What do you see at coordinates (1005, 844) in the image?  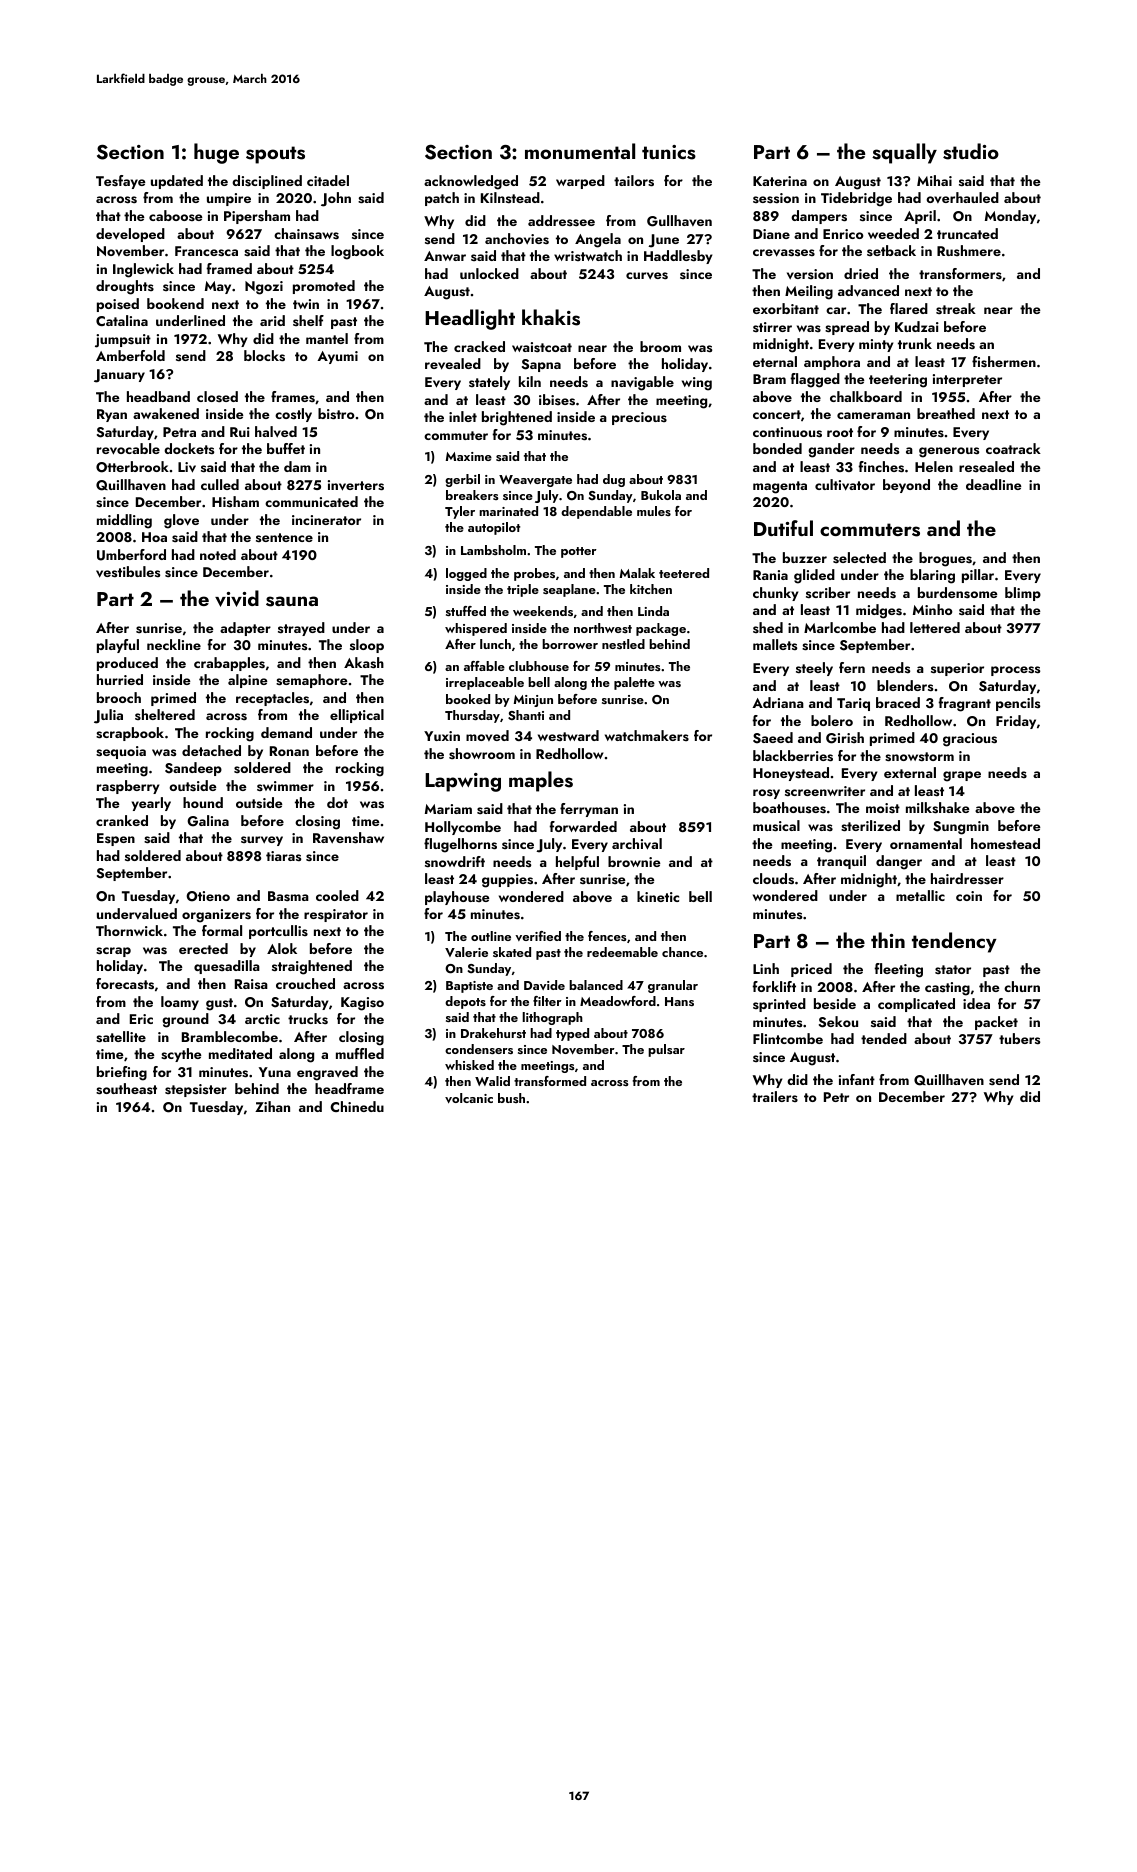 I see `homestead` at bounding box center [1005, 844].
